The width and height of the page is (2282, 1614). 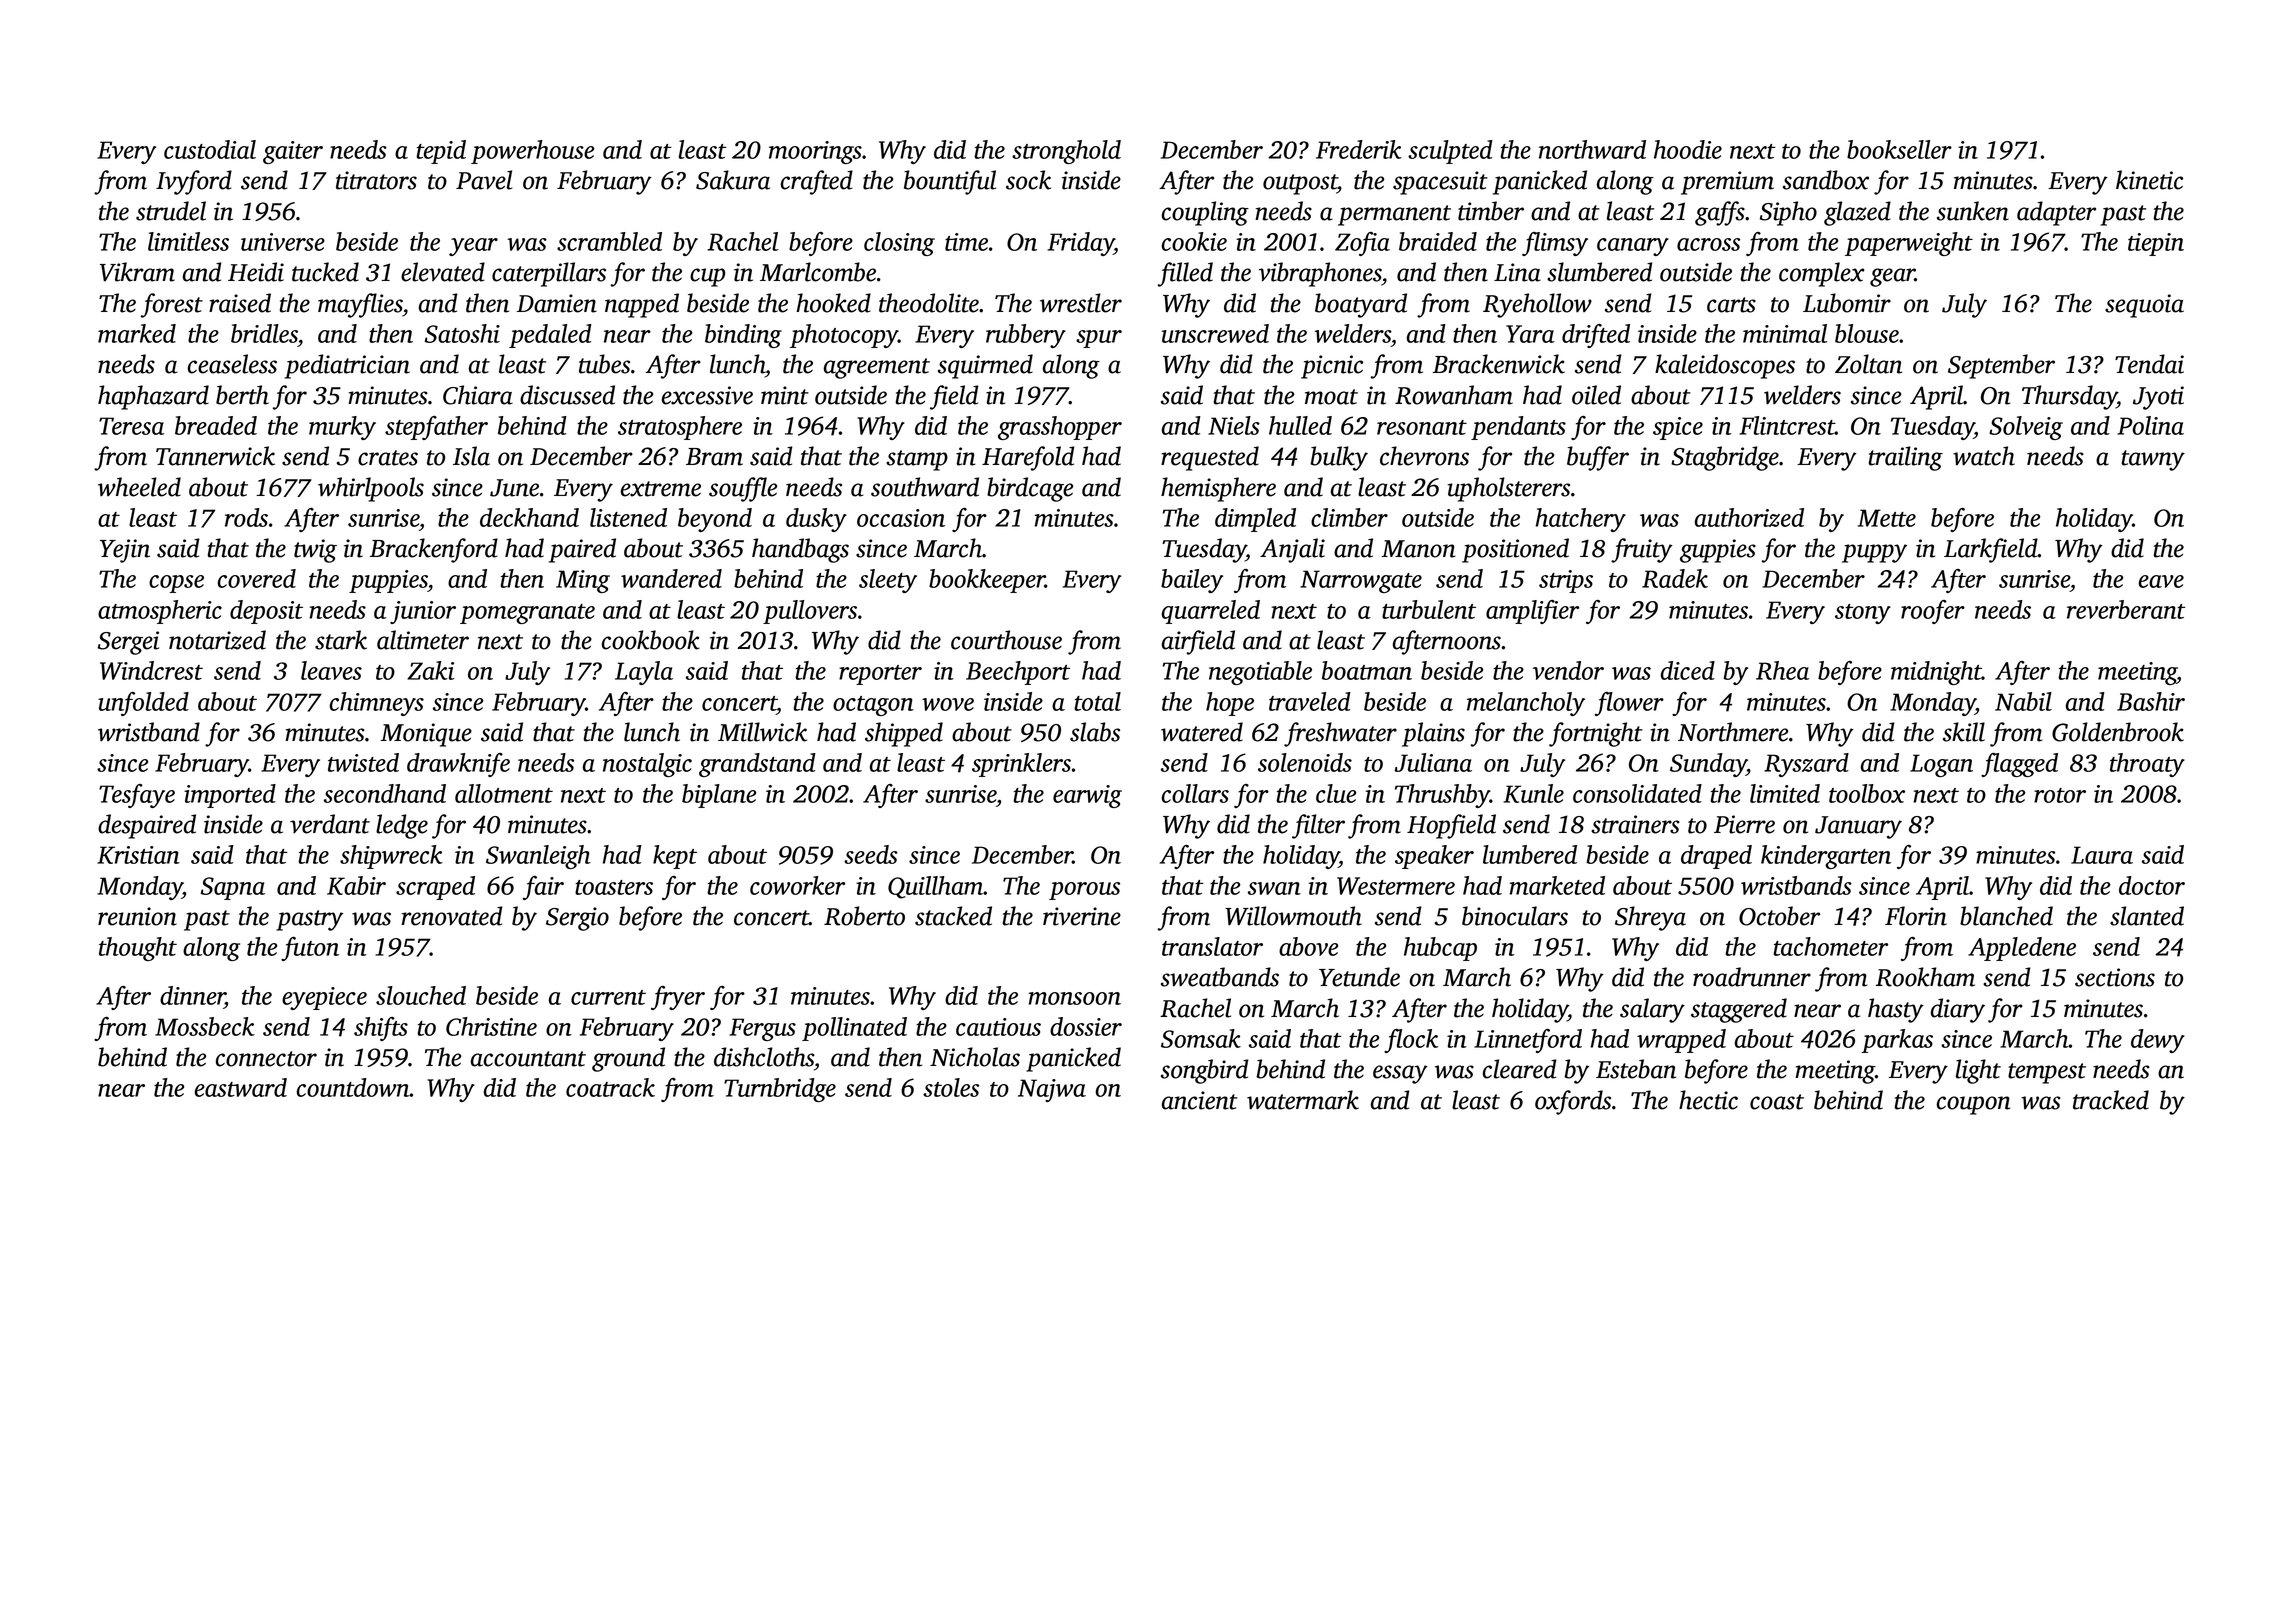 What do you see at coordinates (324, 998) in the page?
I see `eyepiece` at bounding box center [324, 998].
